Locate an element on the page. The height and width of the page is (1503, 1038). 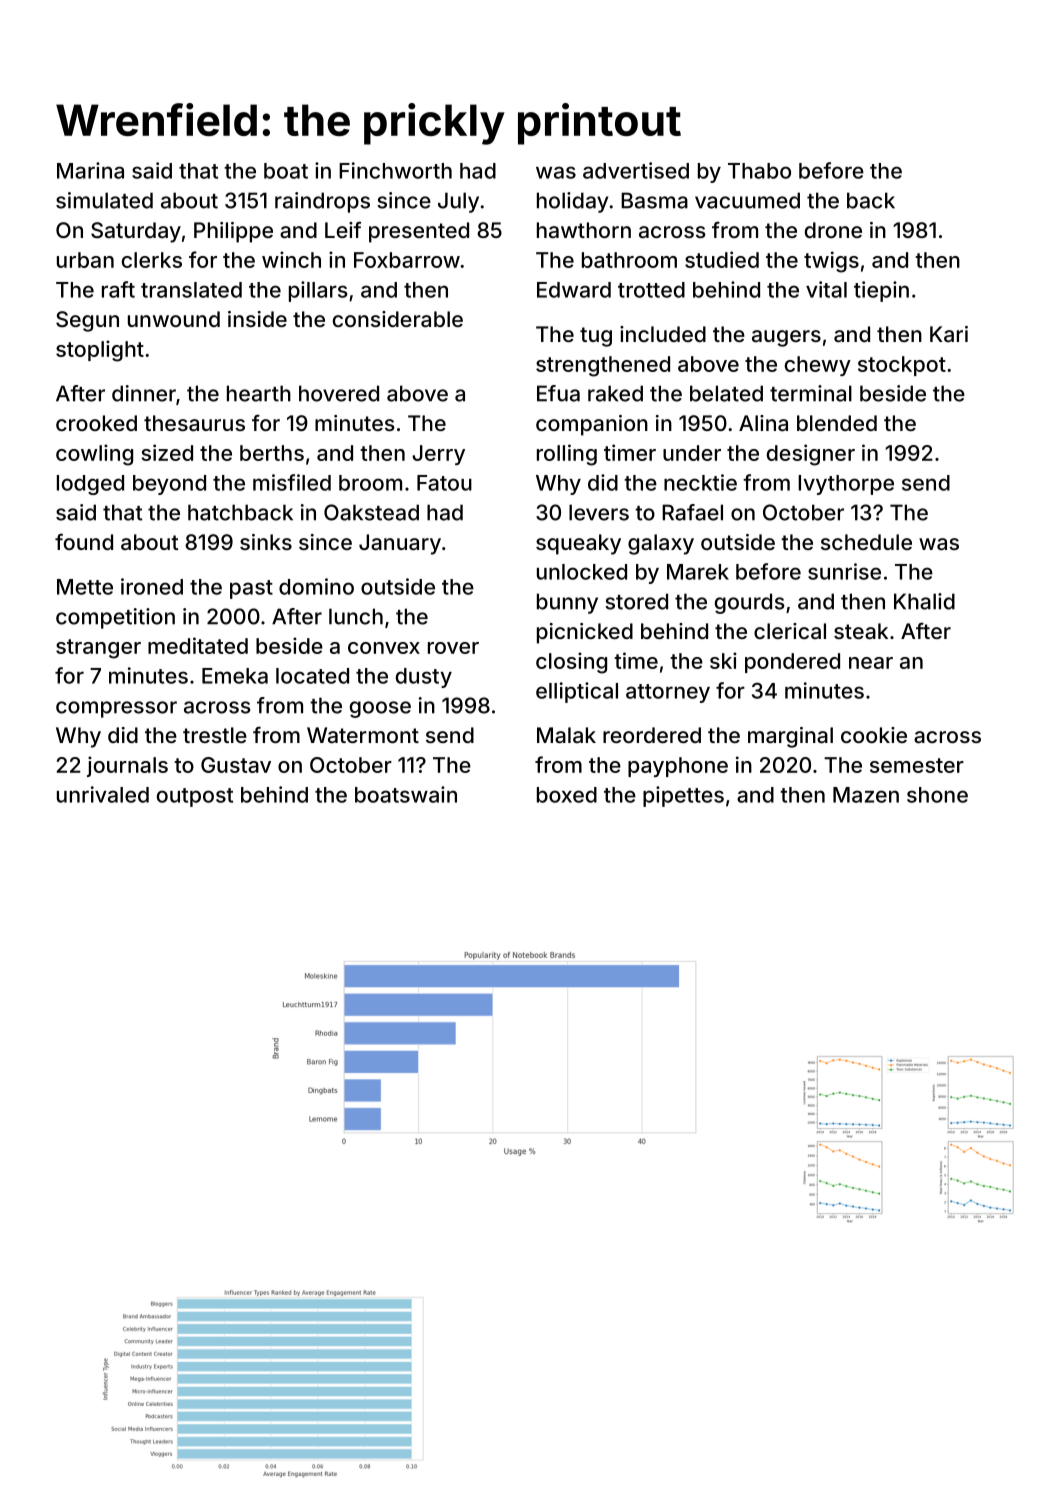
outpost is located at coordinates (195, 797).
